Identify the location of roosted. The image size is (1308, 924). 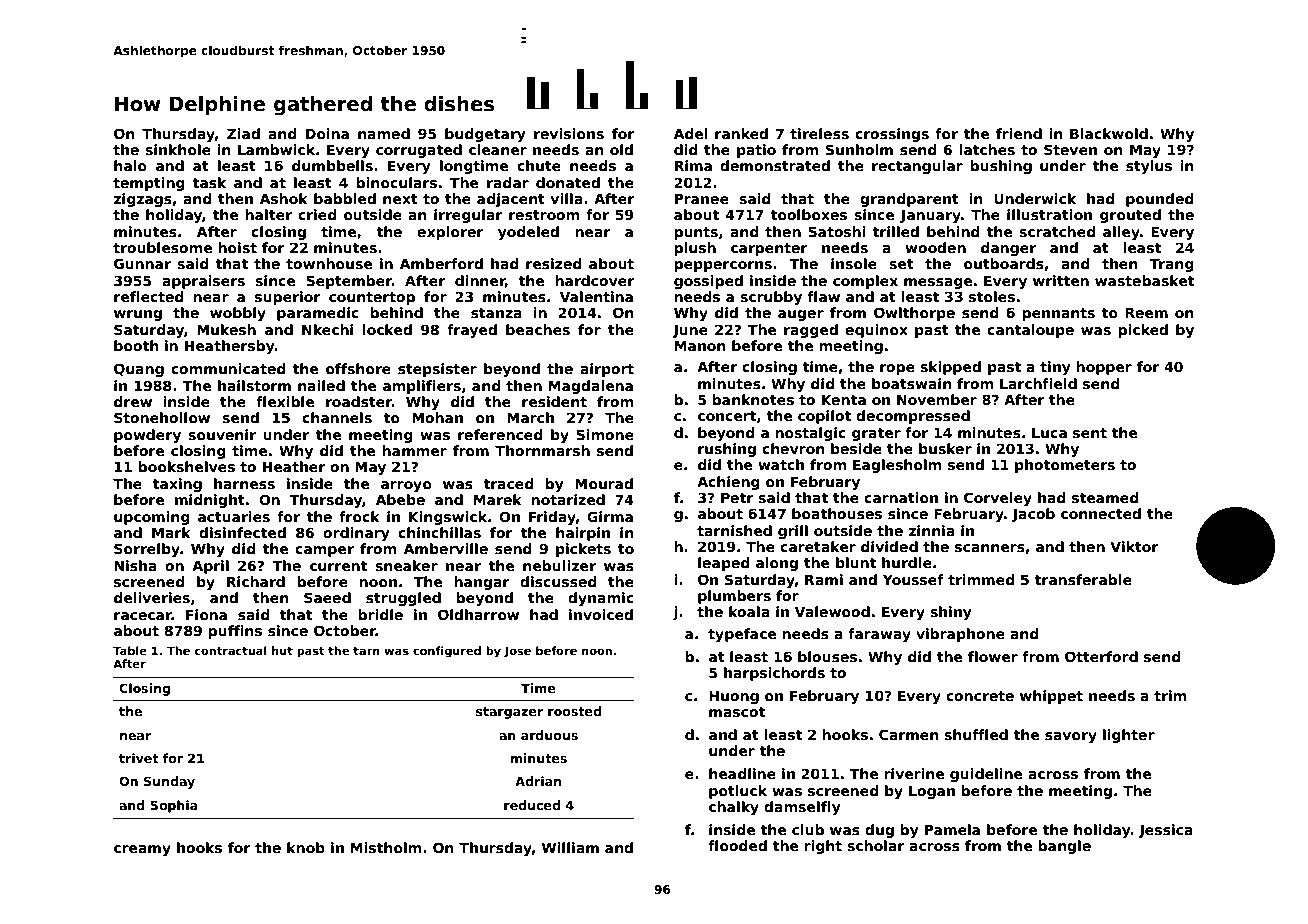
(574, 711).
